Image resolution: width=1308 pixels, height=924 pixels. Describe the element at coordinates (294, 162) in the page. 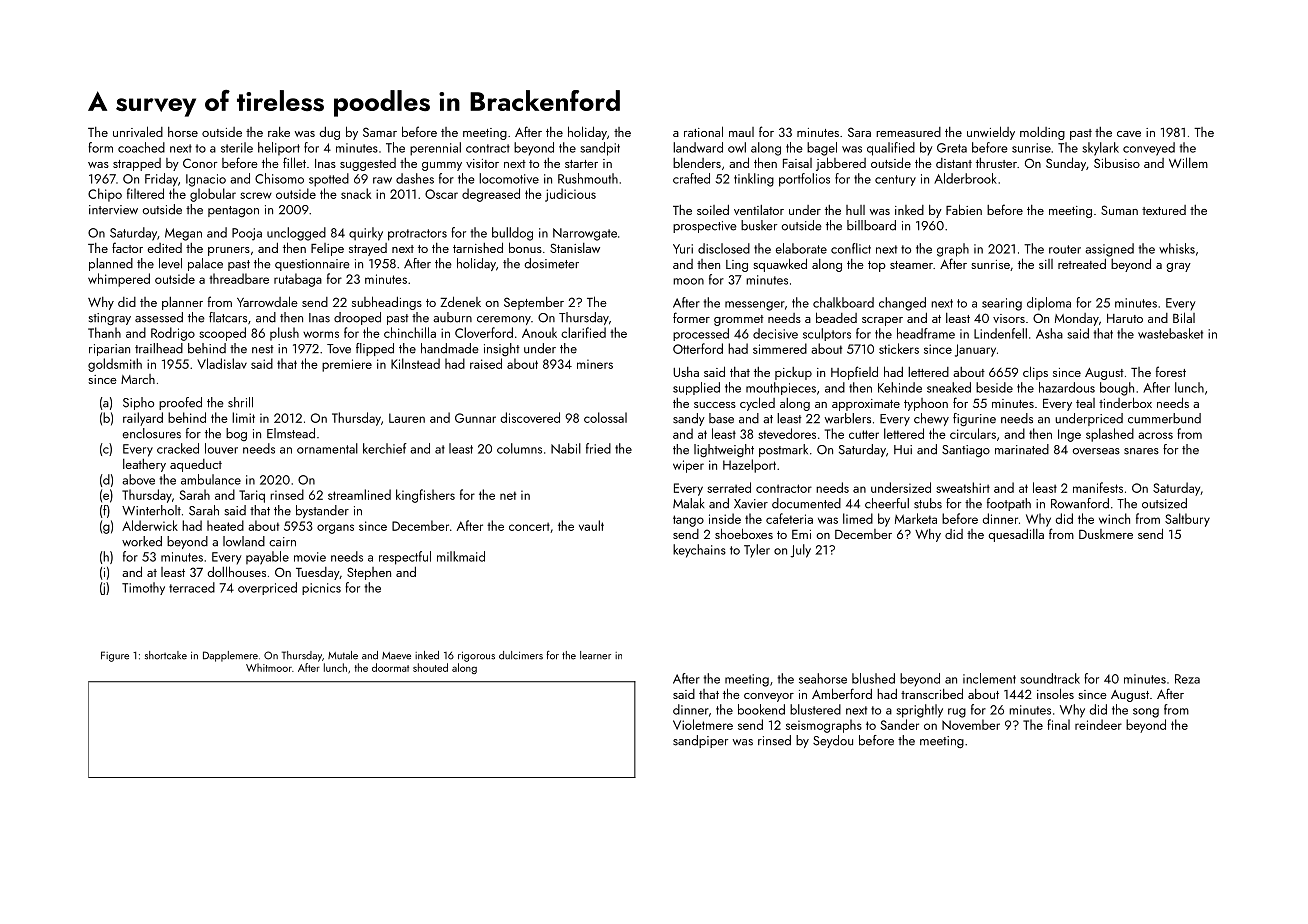

I see `fillet` at that location.
